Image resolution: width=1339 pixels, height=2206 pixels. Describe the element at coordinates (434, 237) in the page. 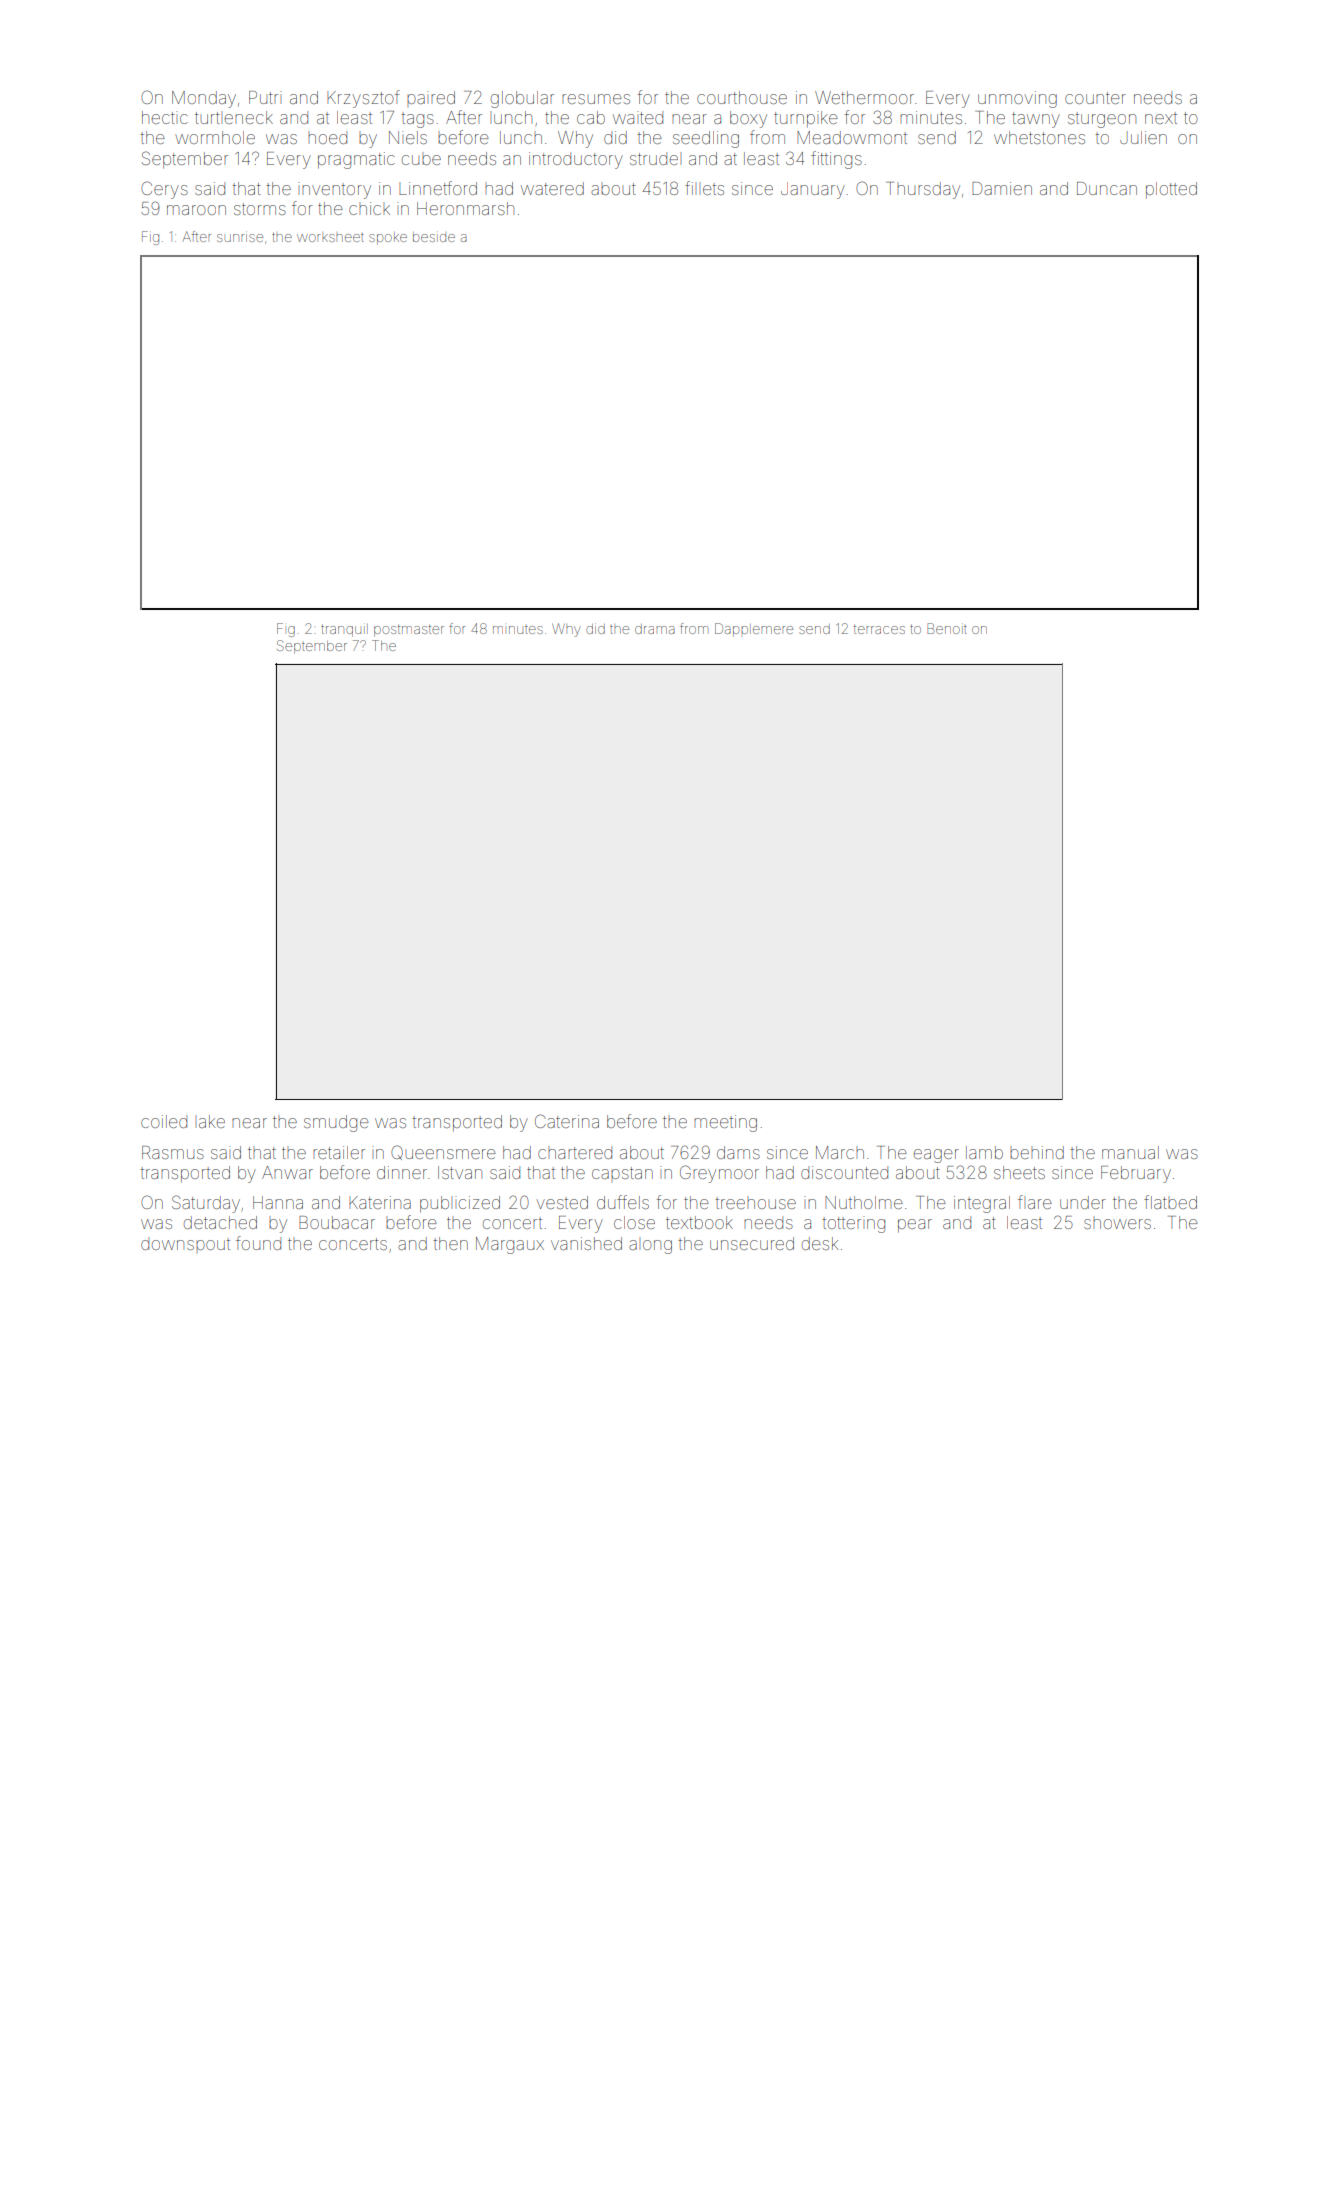

I see `beside` at that location.
